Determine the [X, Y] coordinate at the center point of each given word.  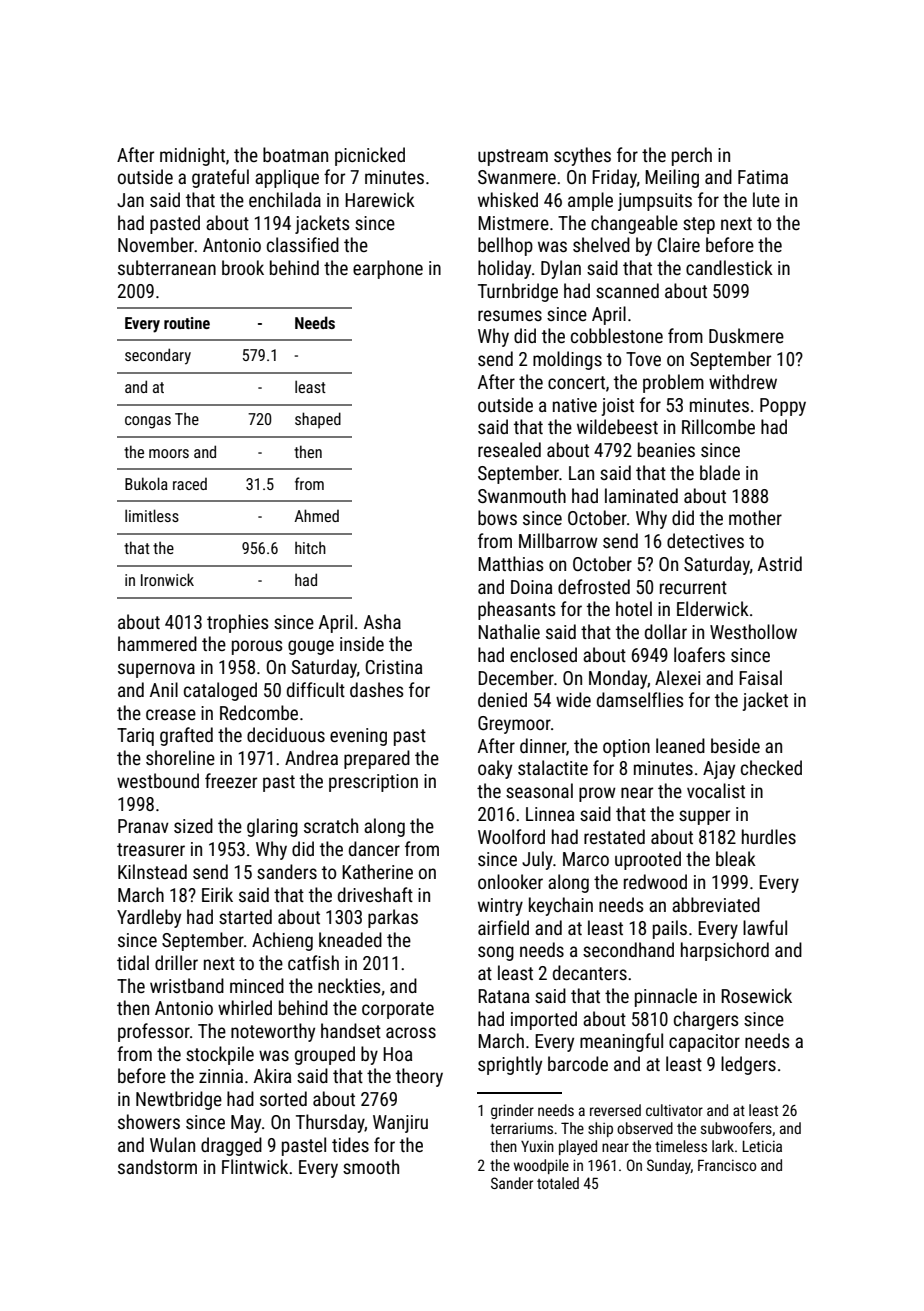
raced [190, 484]
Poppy [783, 407]
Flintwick [255, 1166]
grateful [220, 178]
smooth [371, 1166]
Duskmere [746, 335]
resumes [510, 315]
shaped [318, 420]
